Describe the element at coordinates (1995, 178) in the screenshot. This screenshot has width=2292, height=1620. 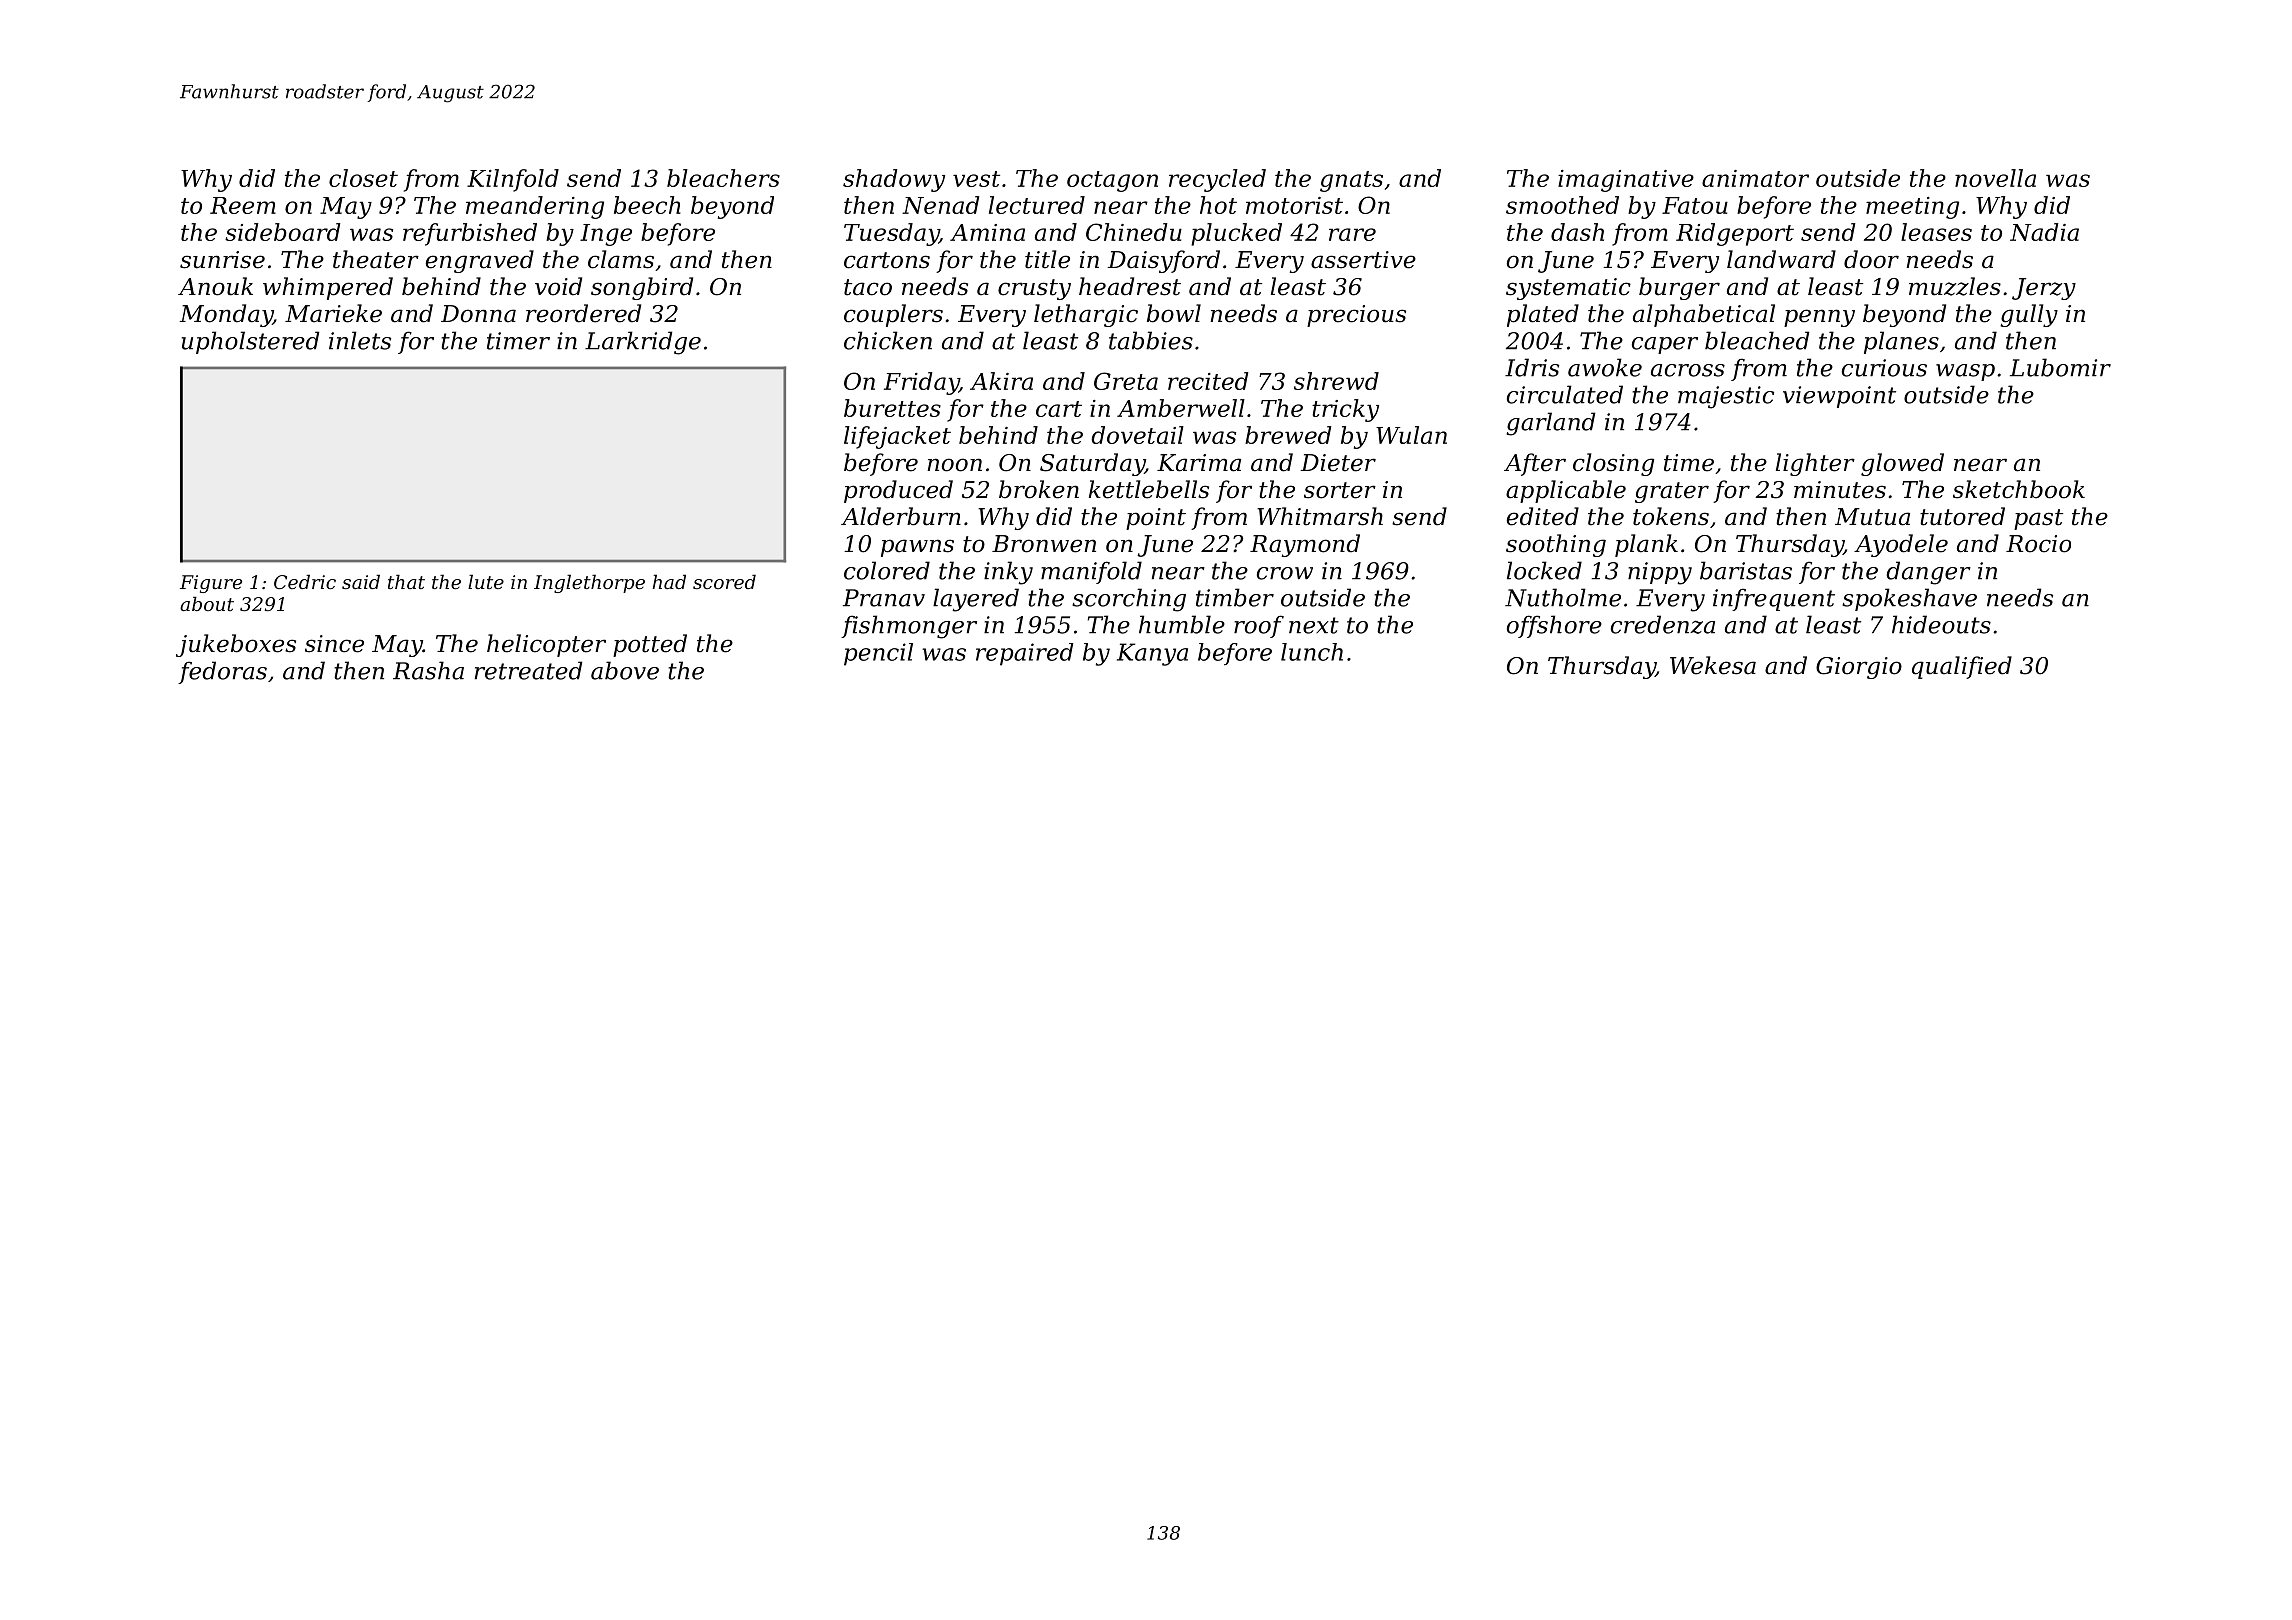
I see `novella` at that location.
